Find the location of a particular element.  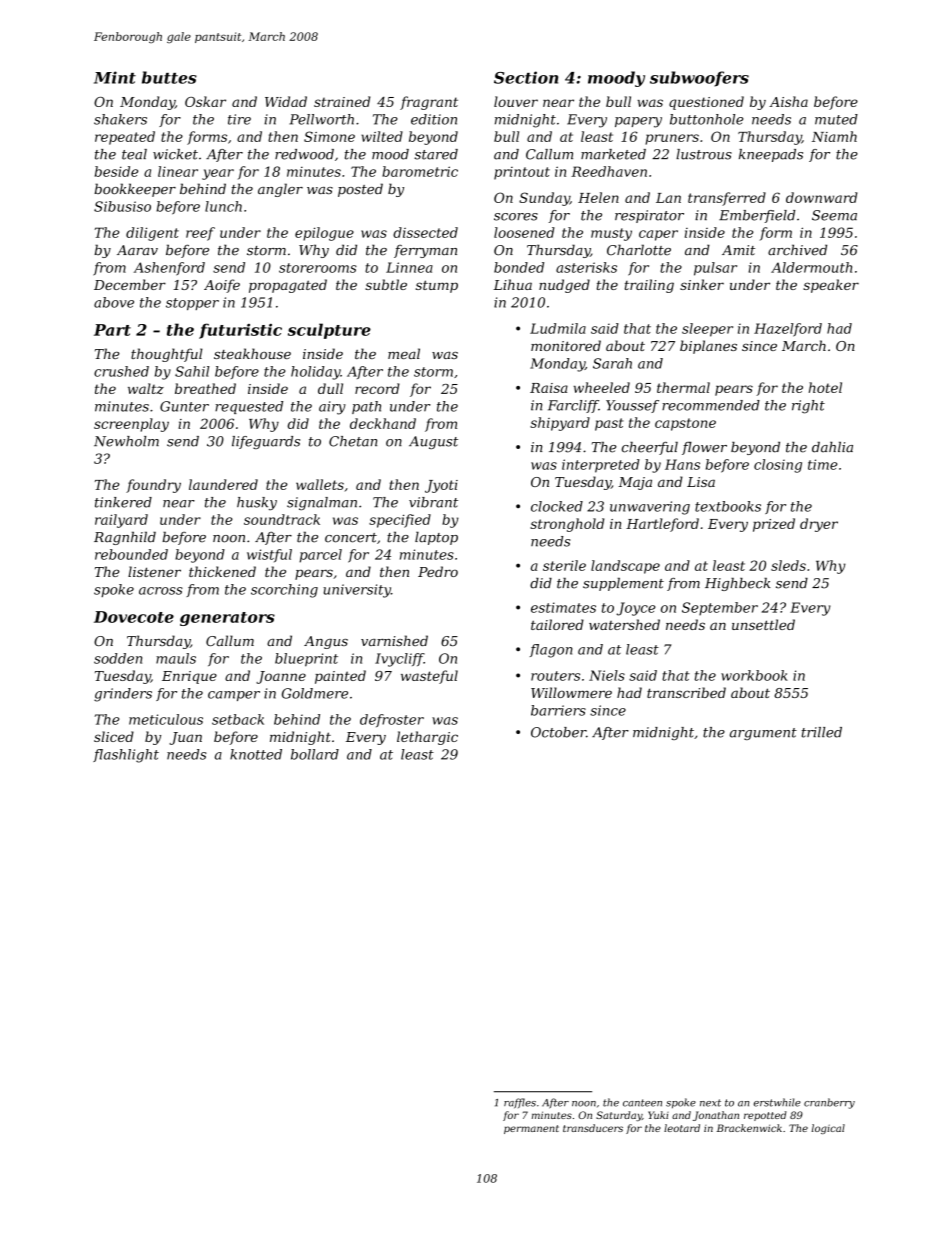

knotted is located at coordinates (256, 754).
